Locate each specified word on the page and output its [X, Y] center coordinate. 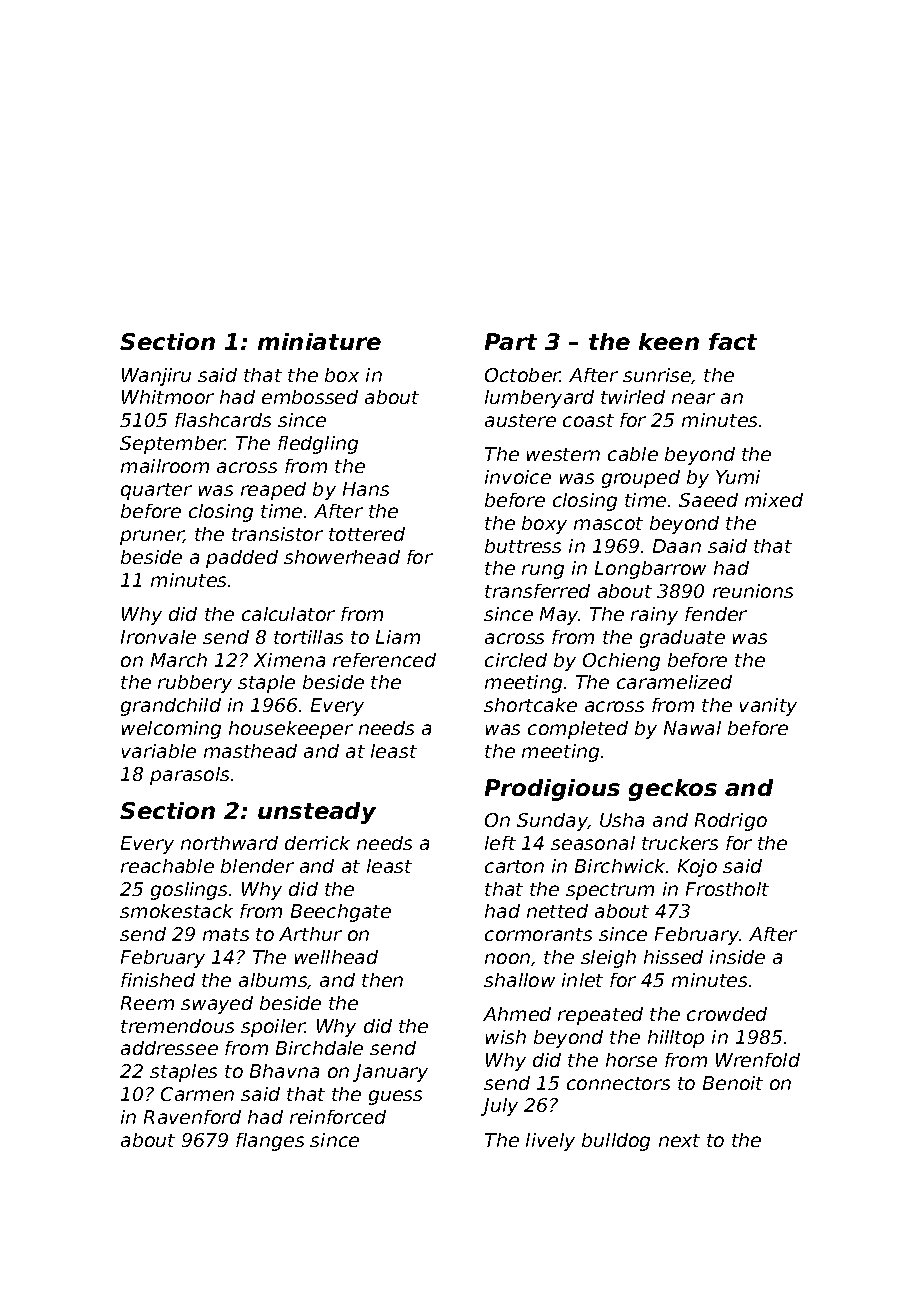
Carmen [197, 1094]
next [679, 1140]
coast [588, 420]
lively [550, 1142]
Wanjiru [156, 377]
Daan [677, 546]
